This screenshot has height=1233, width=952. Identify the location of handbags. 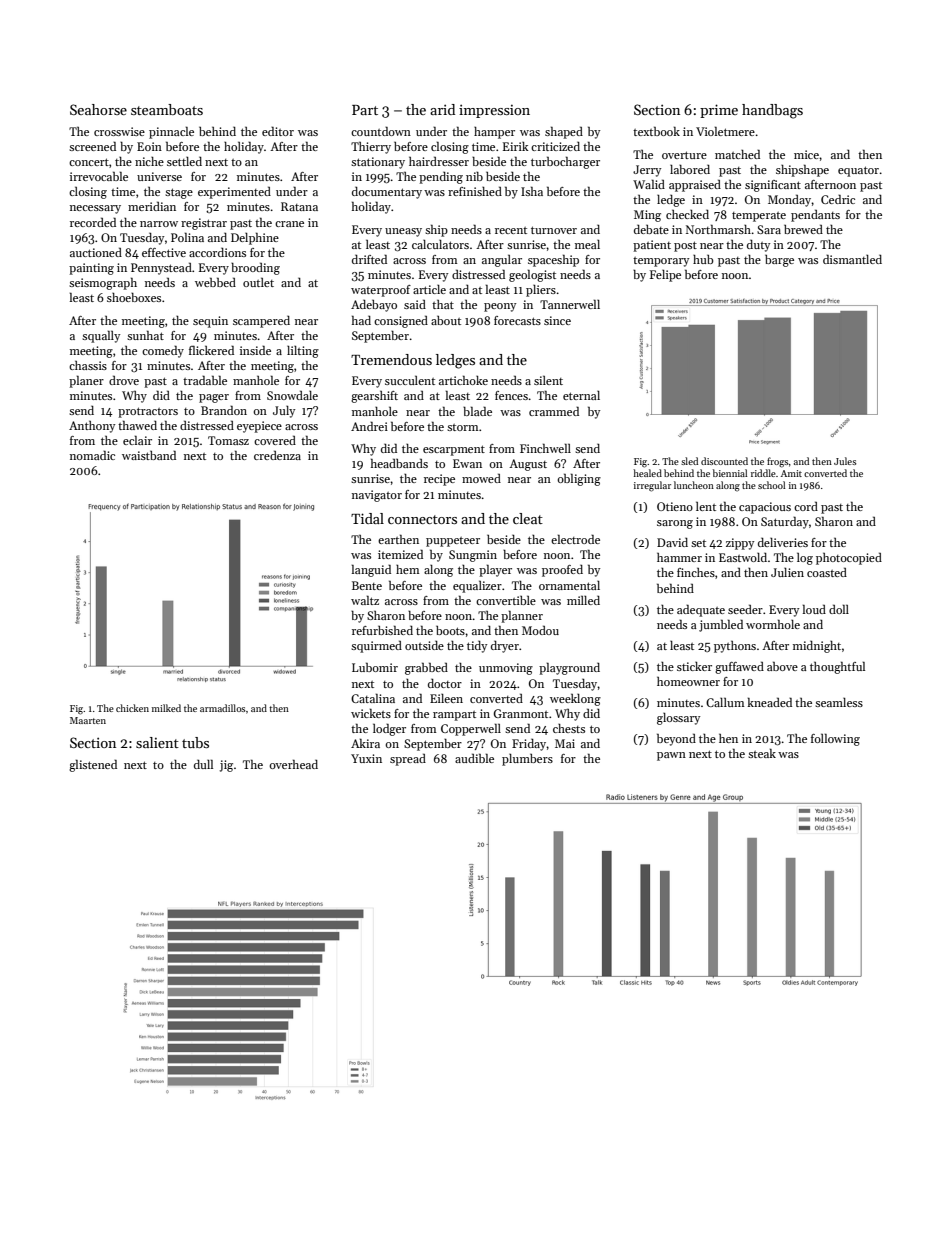
(772, 111).
